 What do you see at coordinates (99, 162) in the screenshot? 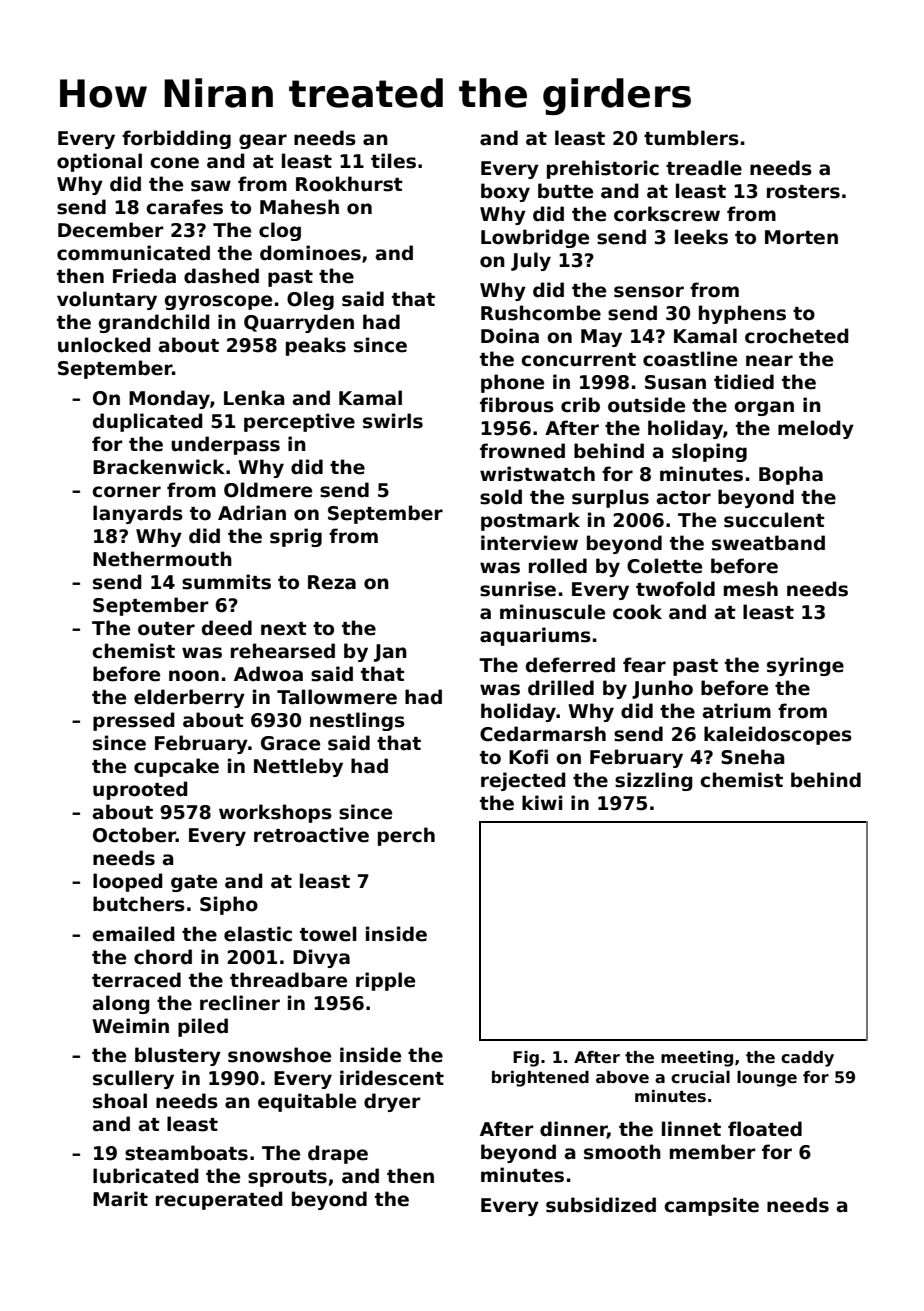
I see `optional` at bounding box center [99, 162].
